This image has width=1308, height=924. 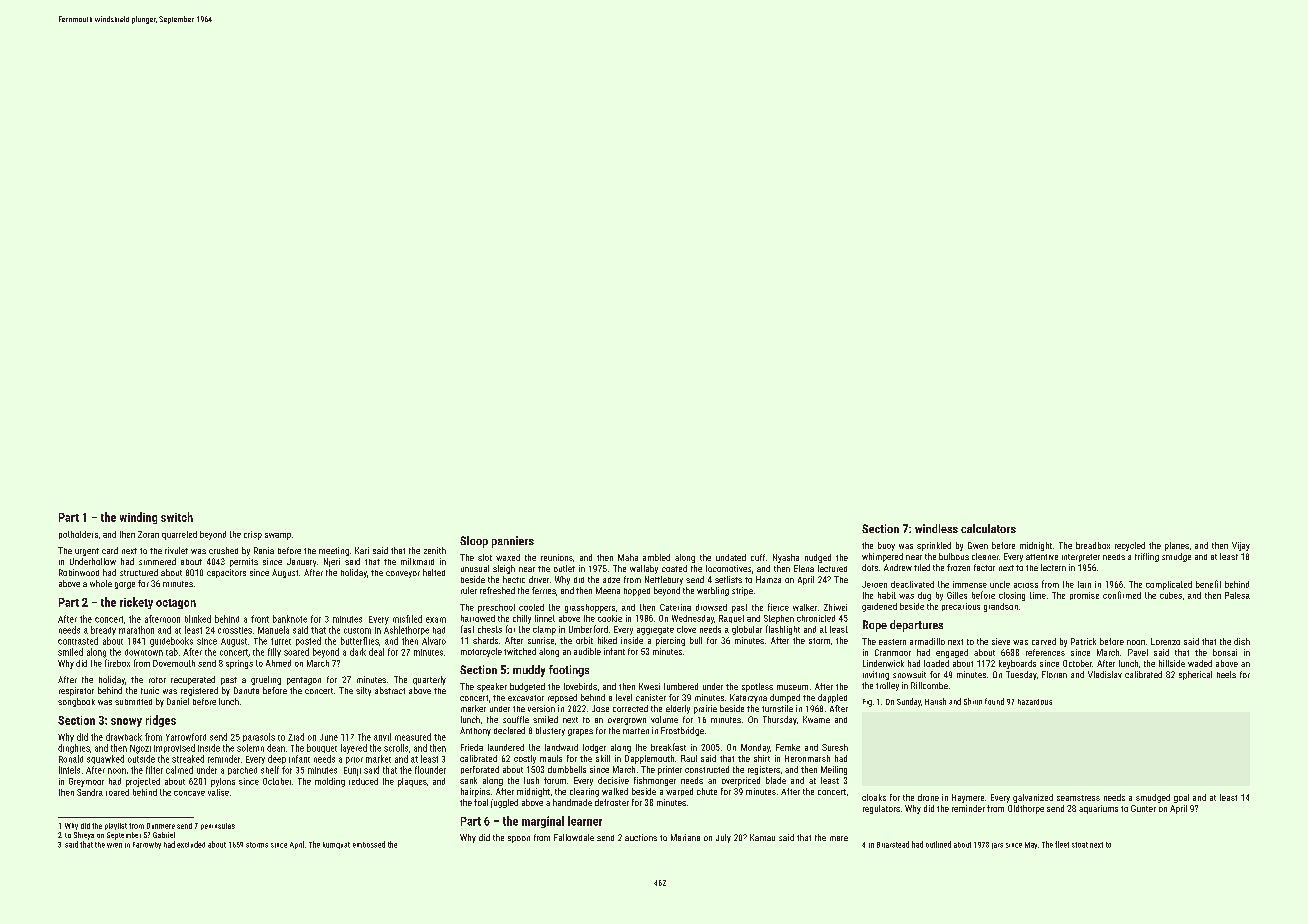 I want to click on lectern, so click(x=1053, y=567).
